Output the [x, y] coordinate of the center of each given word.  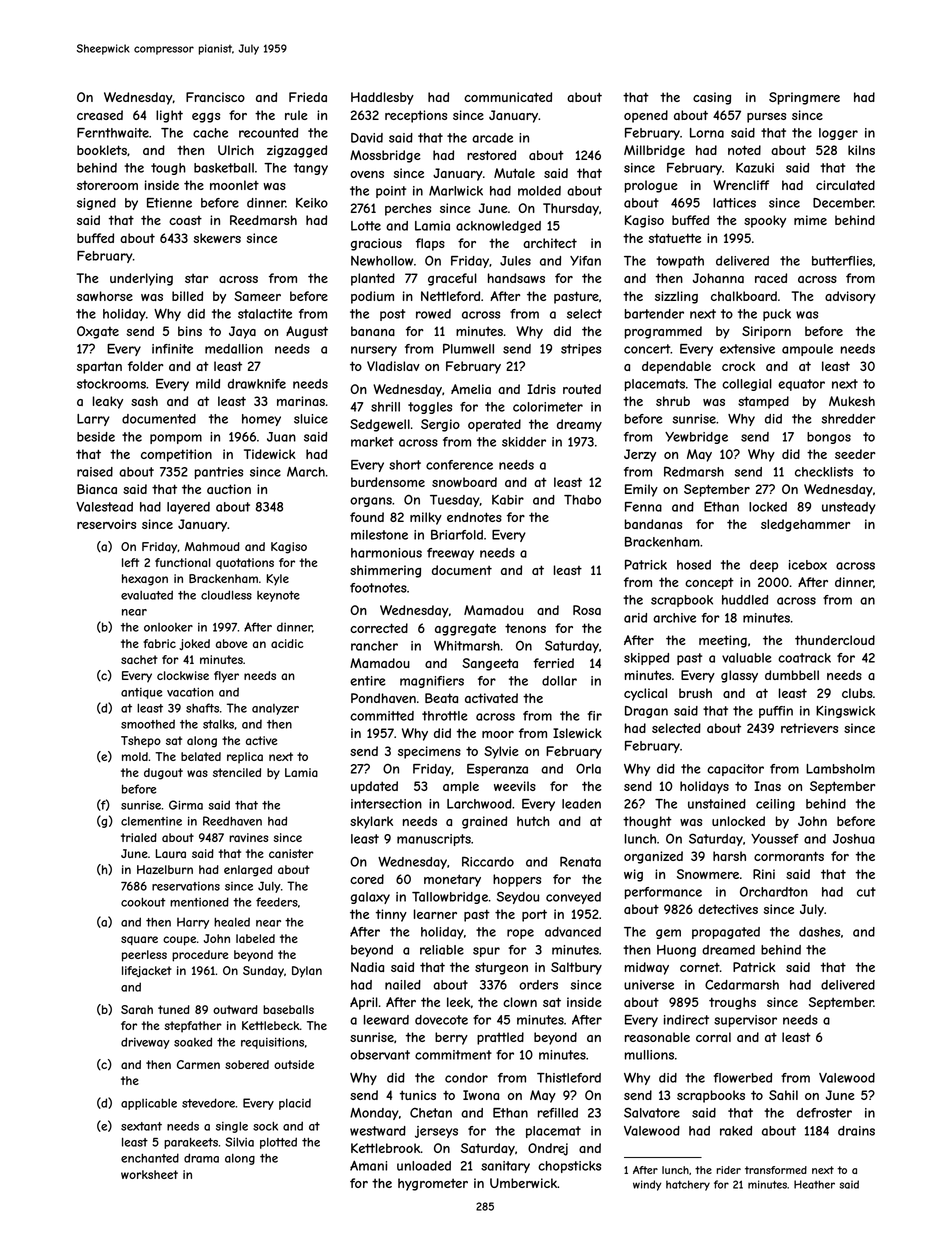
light [169, 116]
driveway [145, 1043]
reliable [442, 950]
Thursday [571, 209]
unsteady [849, 508]
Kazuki [755, 168]
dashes [819, 932]
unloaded [424, 1166]
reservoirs [106, 524]
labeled [255, 938]
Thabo [582, 500]
